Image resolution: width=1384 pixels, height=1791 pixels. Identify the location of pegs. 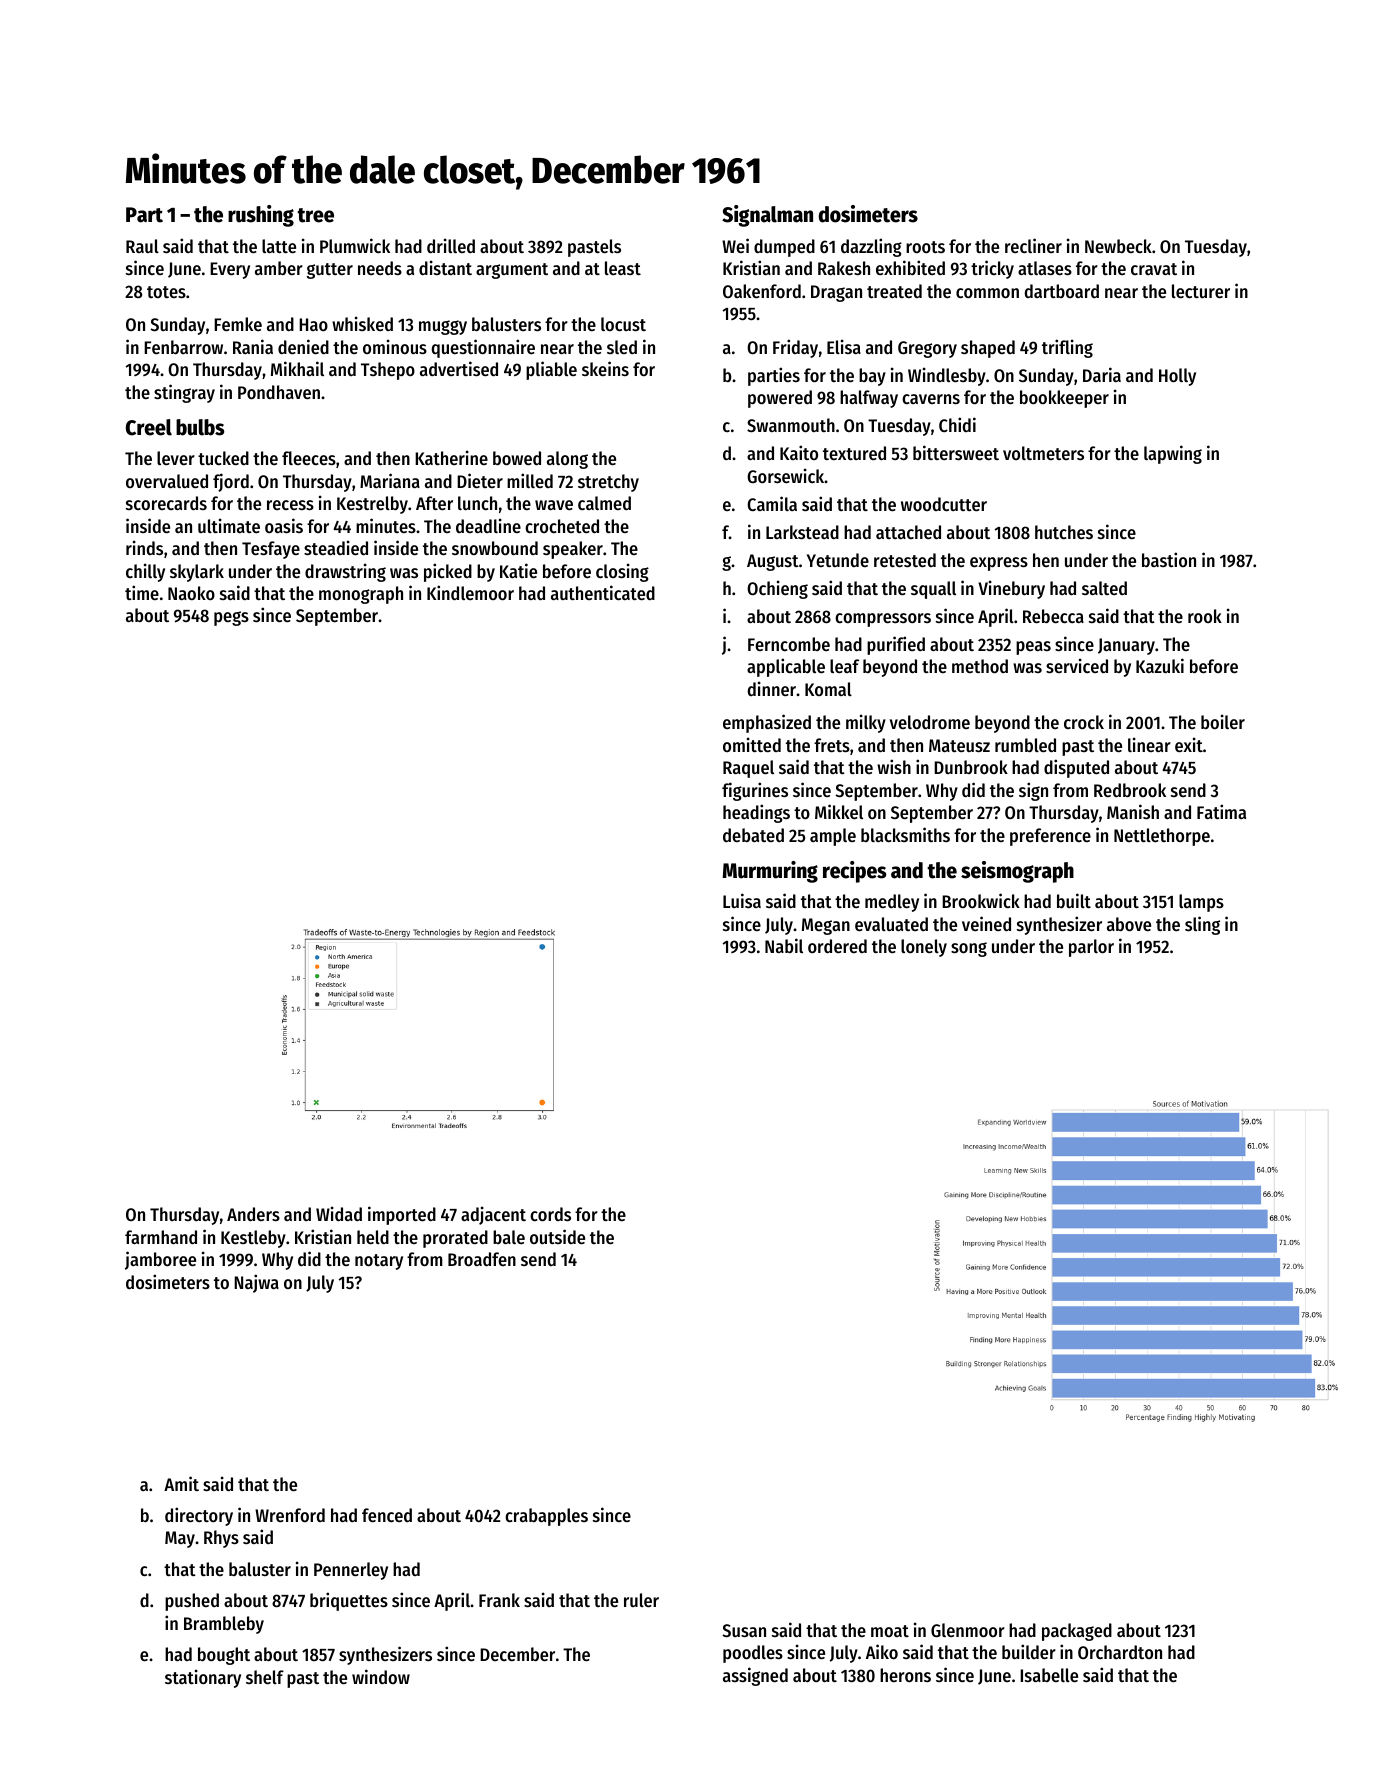
(231, 618).
